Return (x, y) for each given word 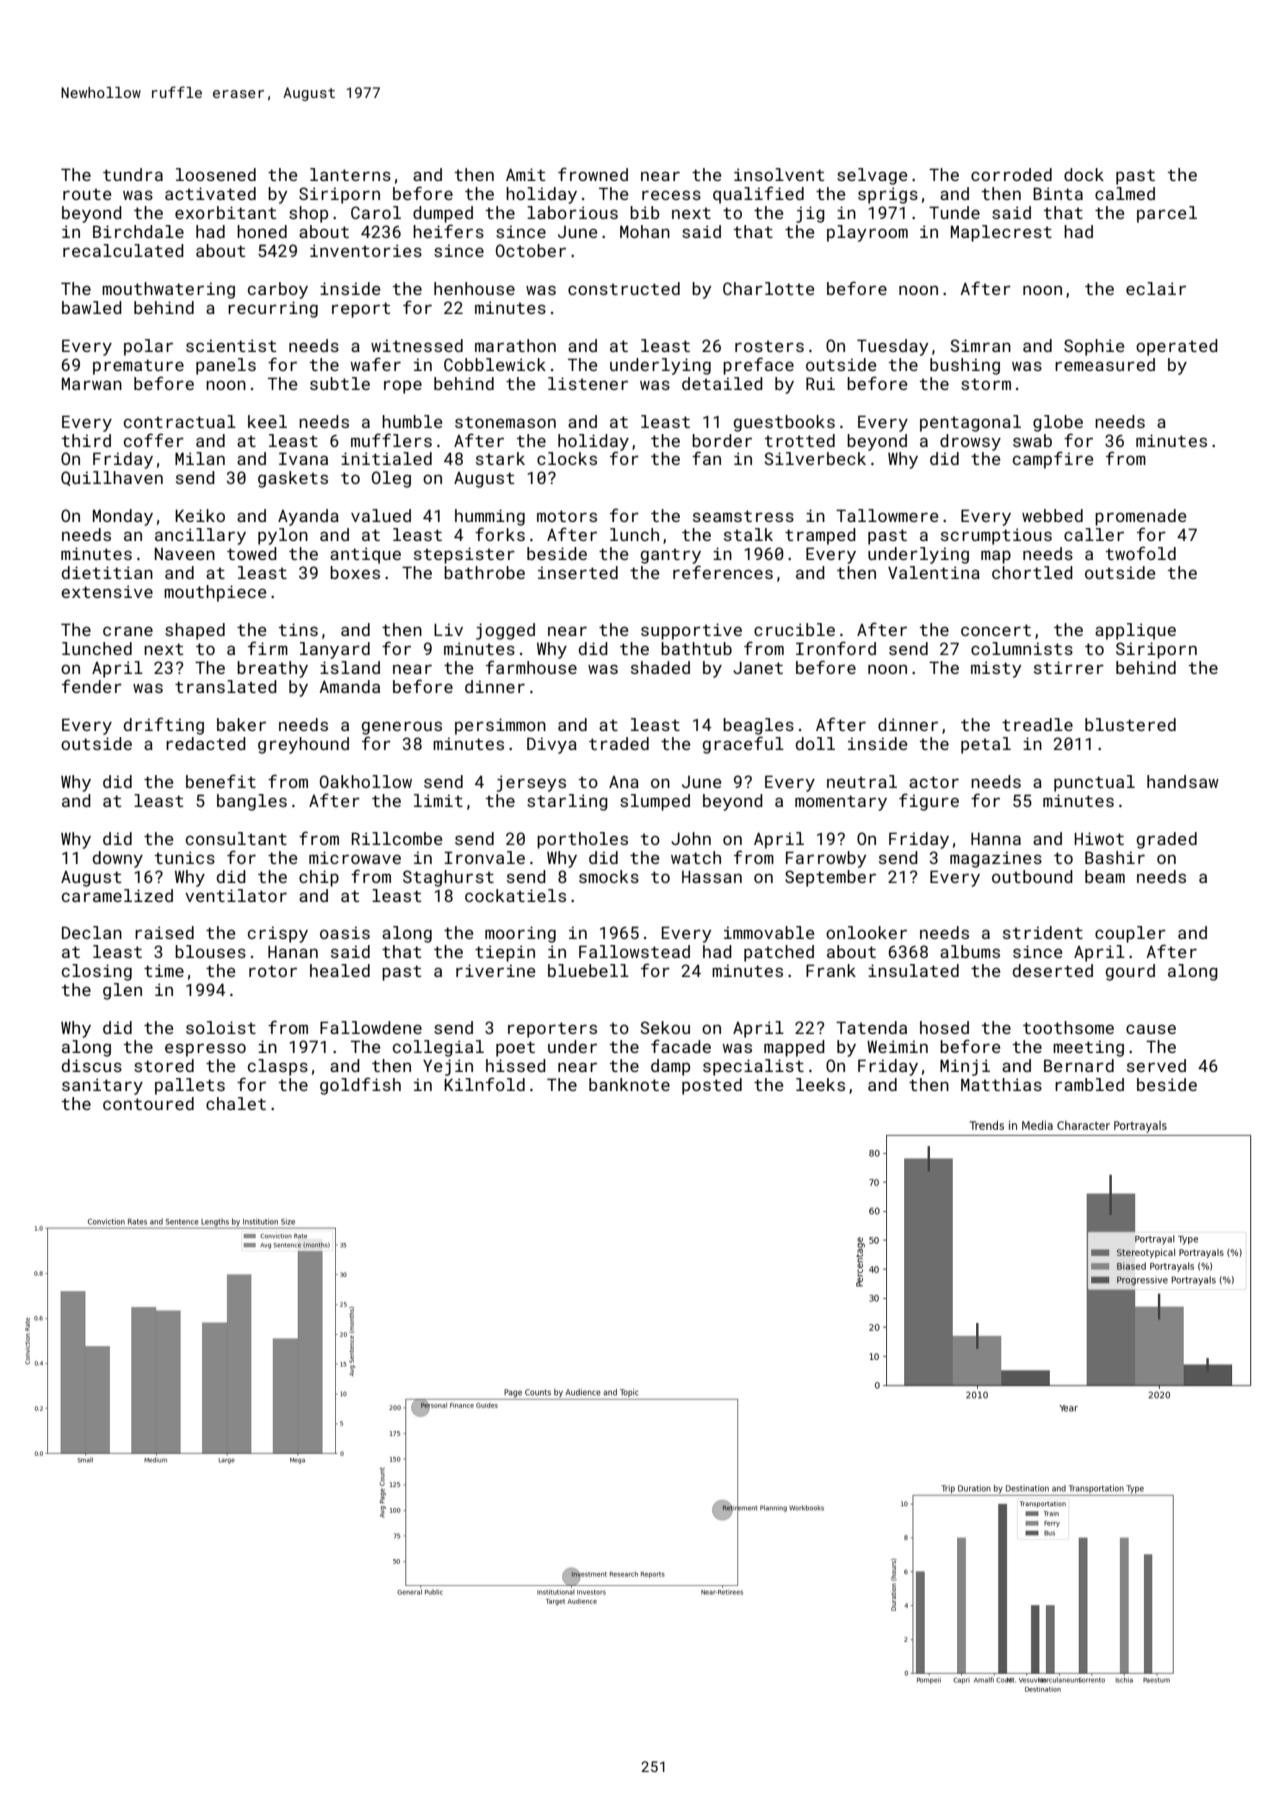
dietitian (107, 572)
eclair (1156, 288)
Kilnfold (484, 1084)
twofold (1141, 553)
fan (706, 458)
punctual (1094, 783)
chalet (236, 1103)
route (87, 194)
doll (815, 743)
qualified (758, 195)
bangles (252, 802)
